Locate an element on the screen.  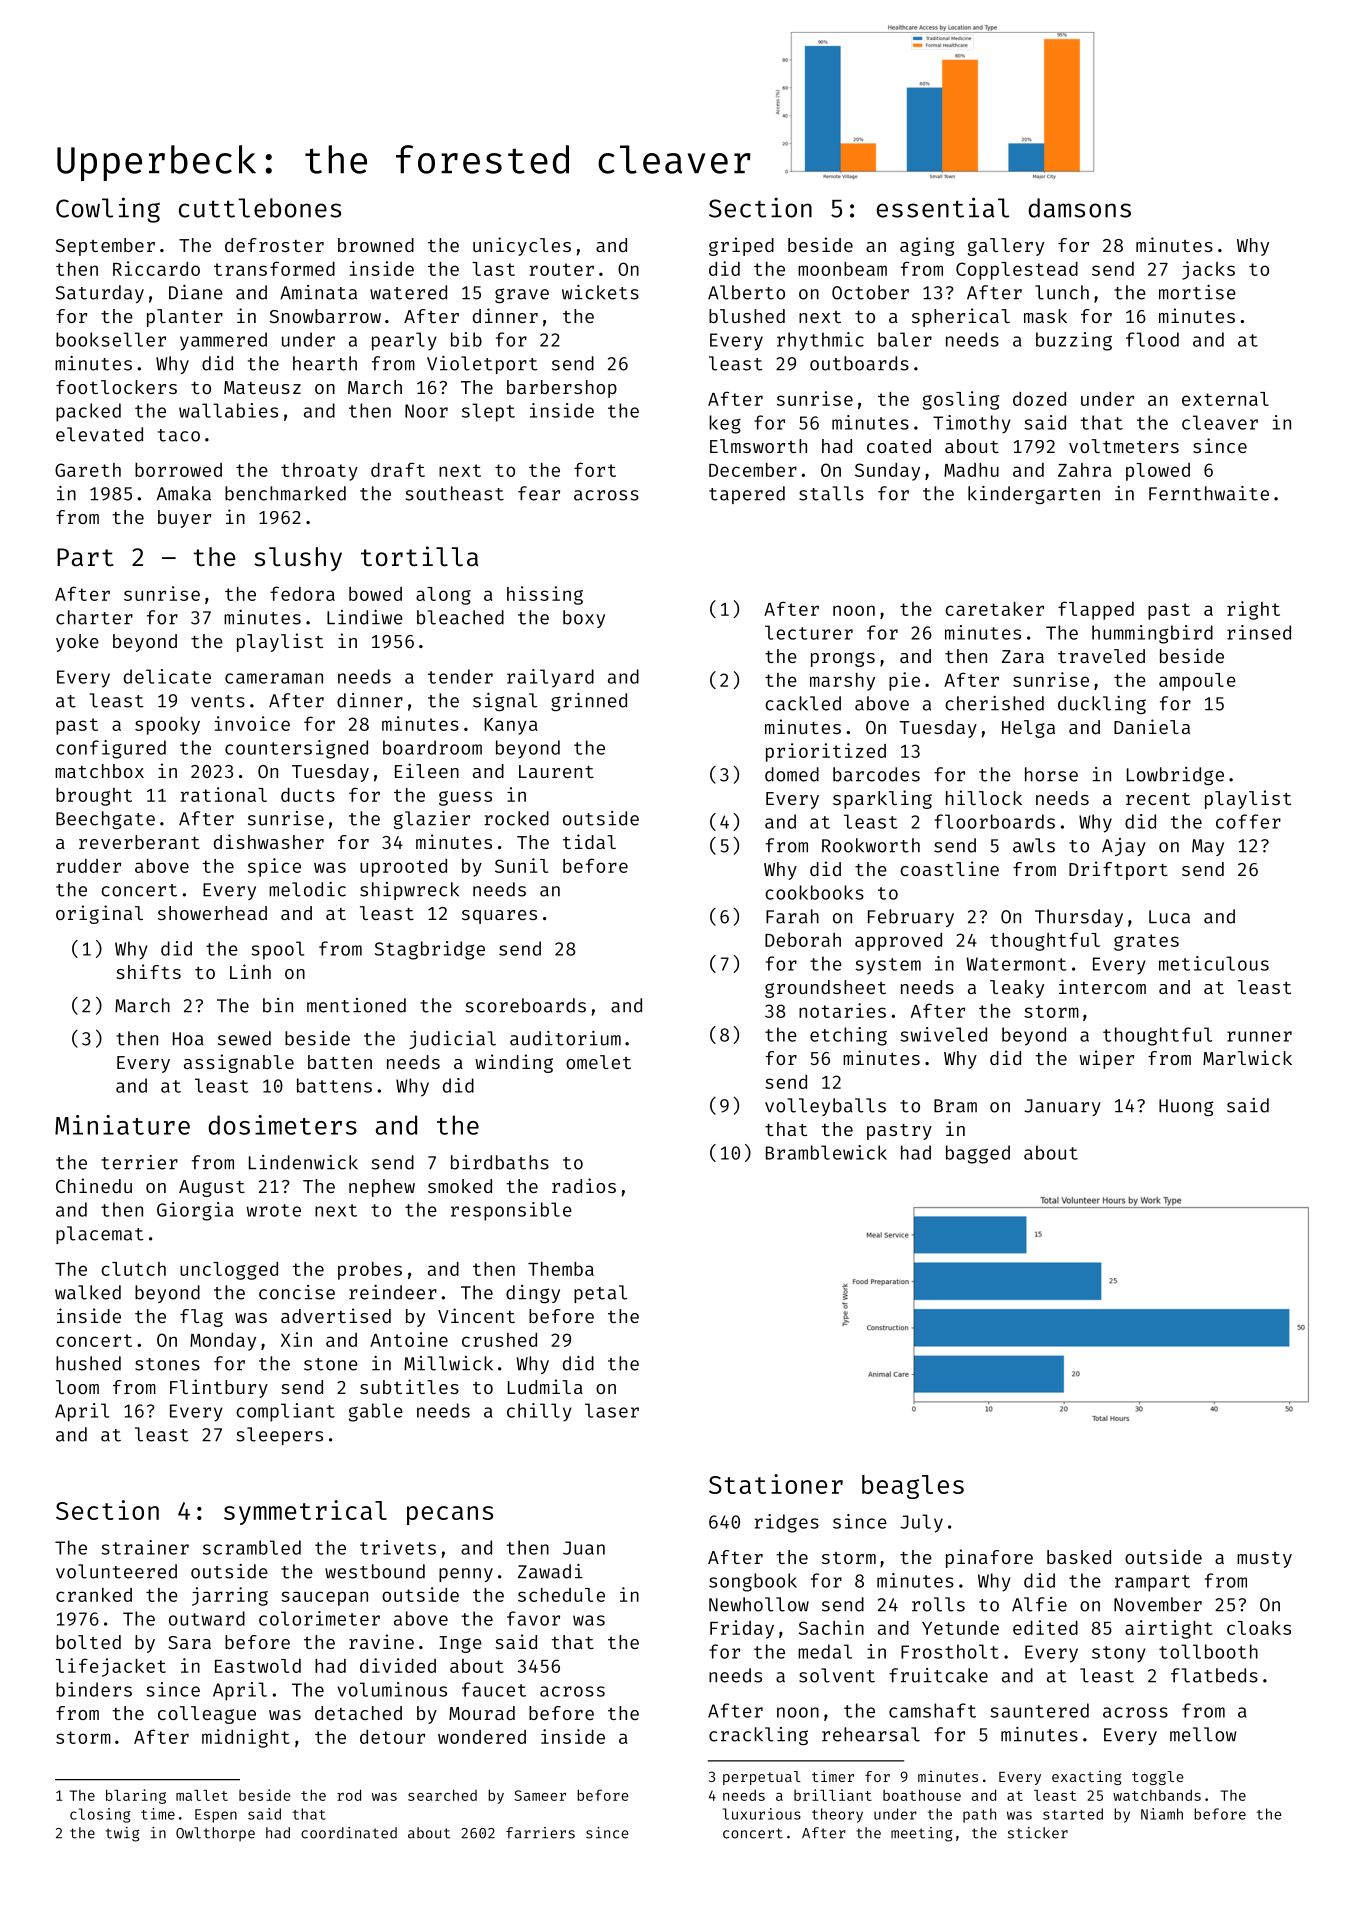
kindergarten is located at coordinates (1034, 495).
